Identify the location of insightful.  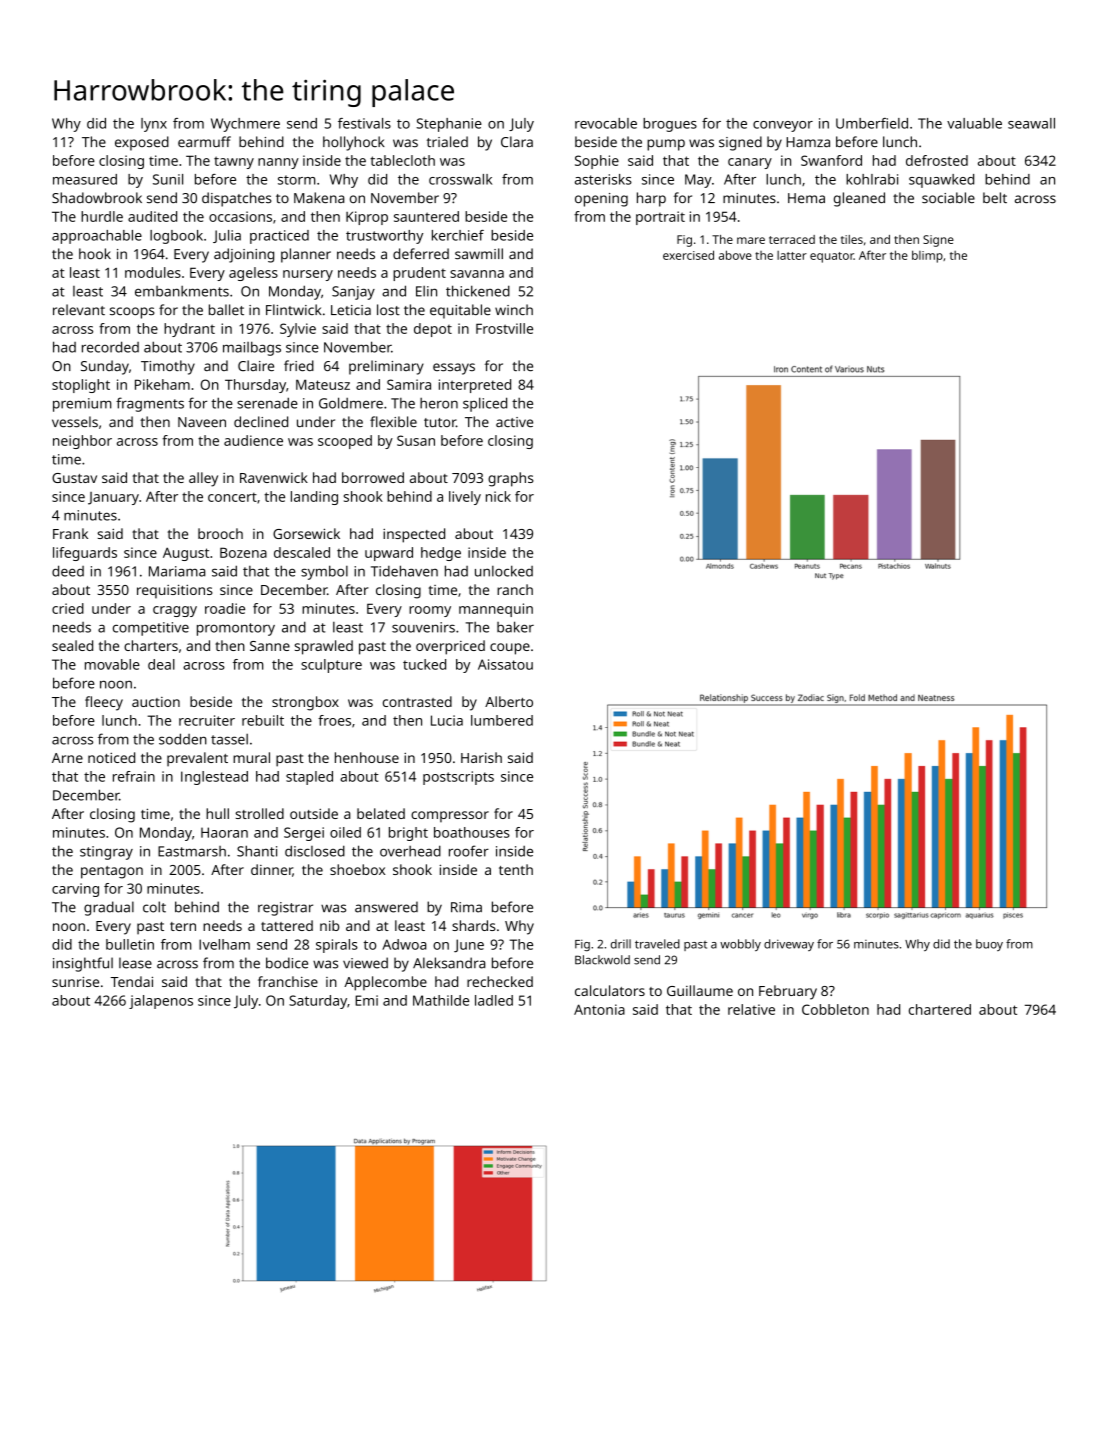
(83, 964).
